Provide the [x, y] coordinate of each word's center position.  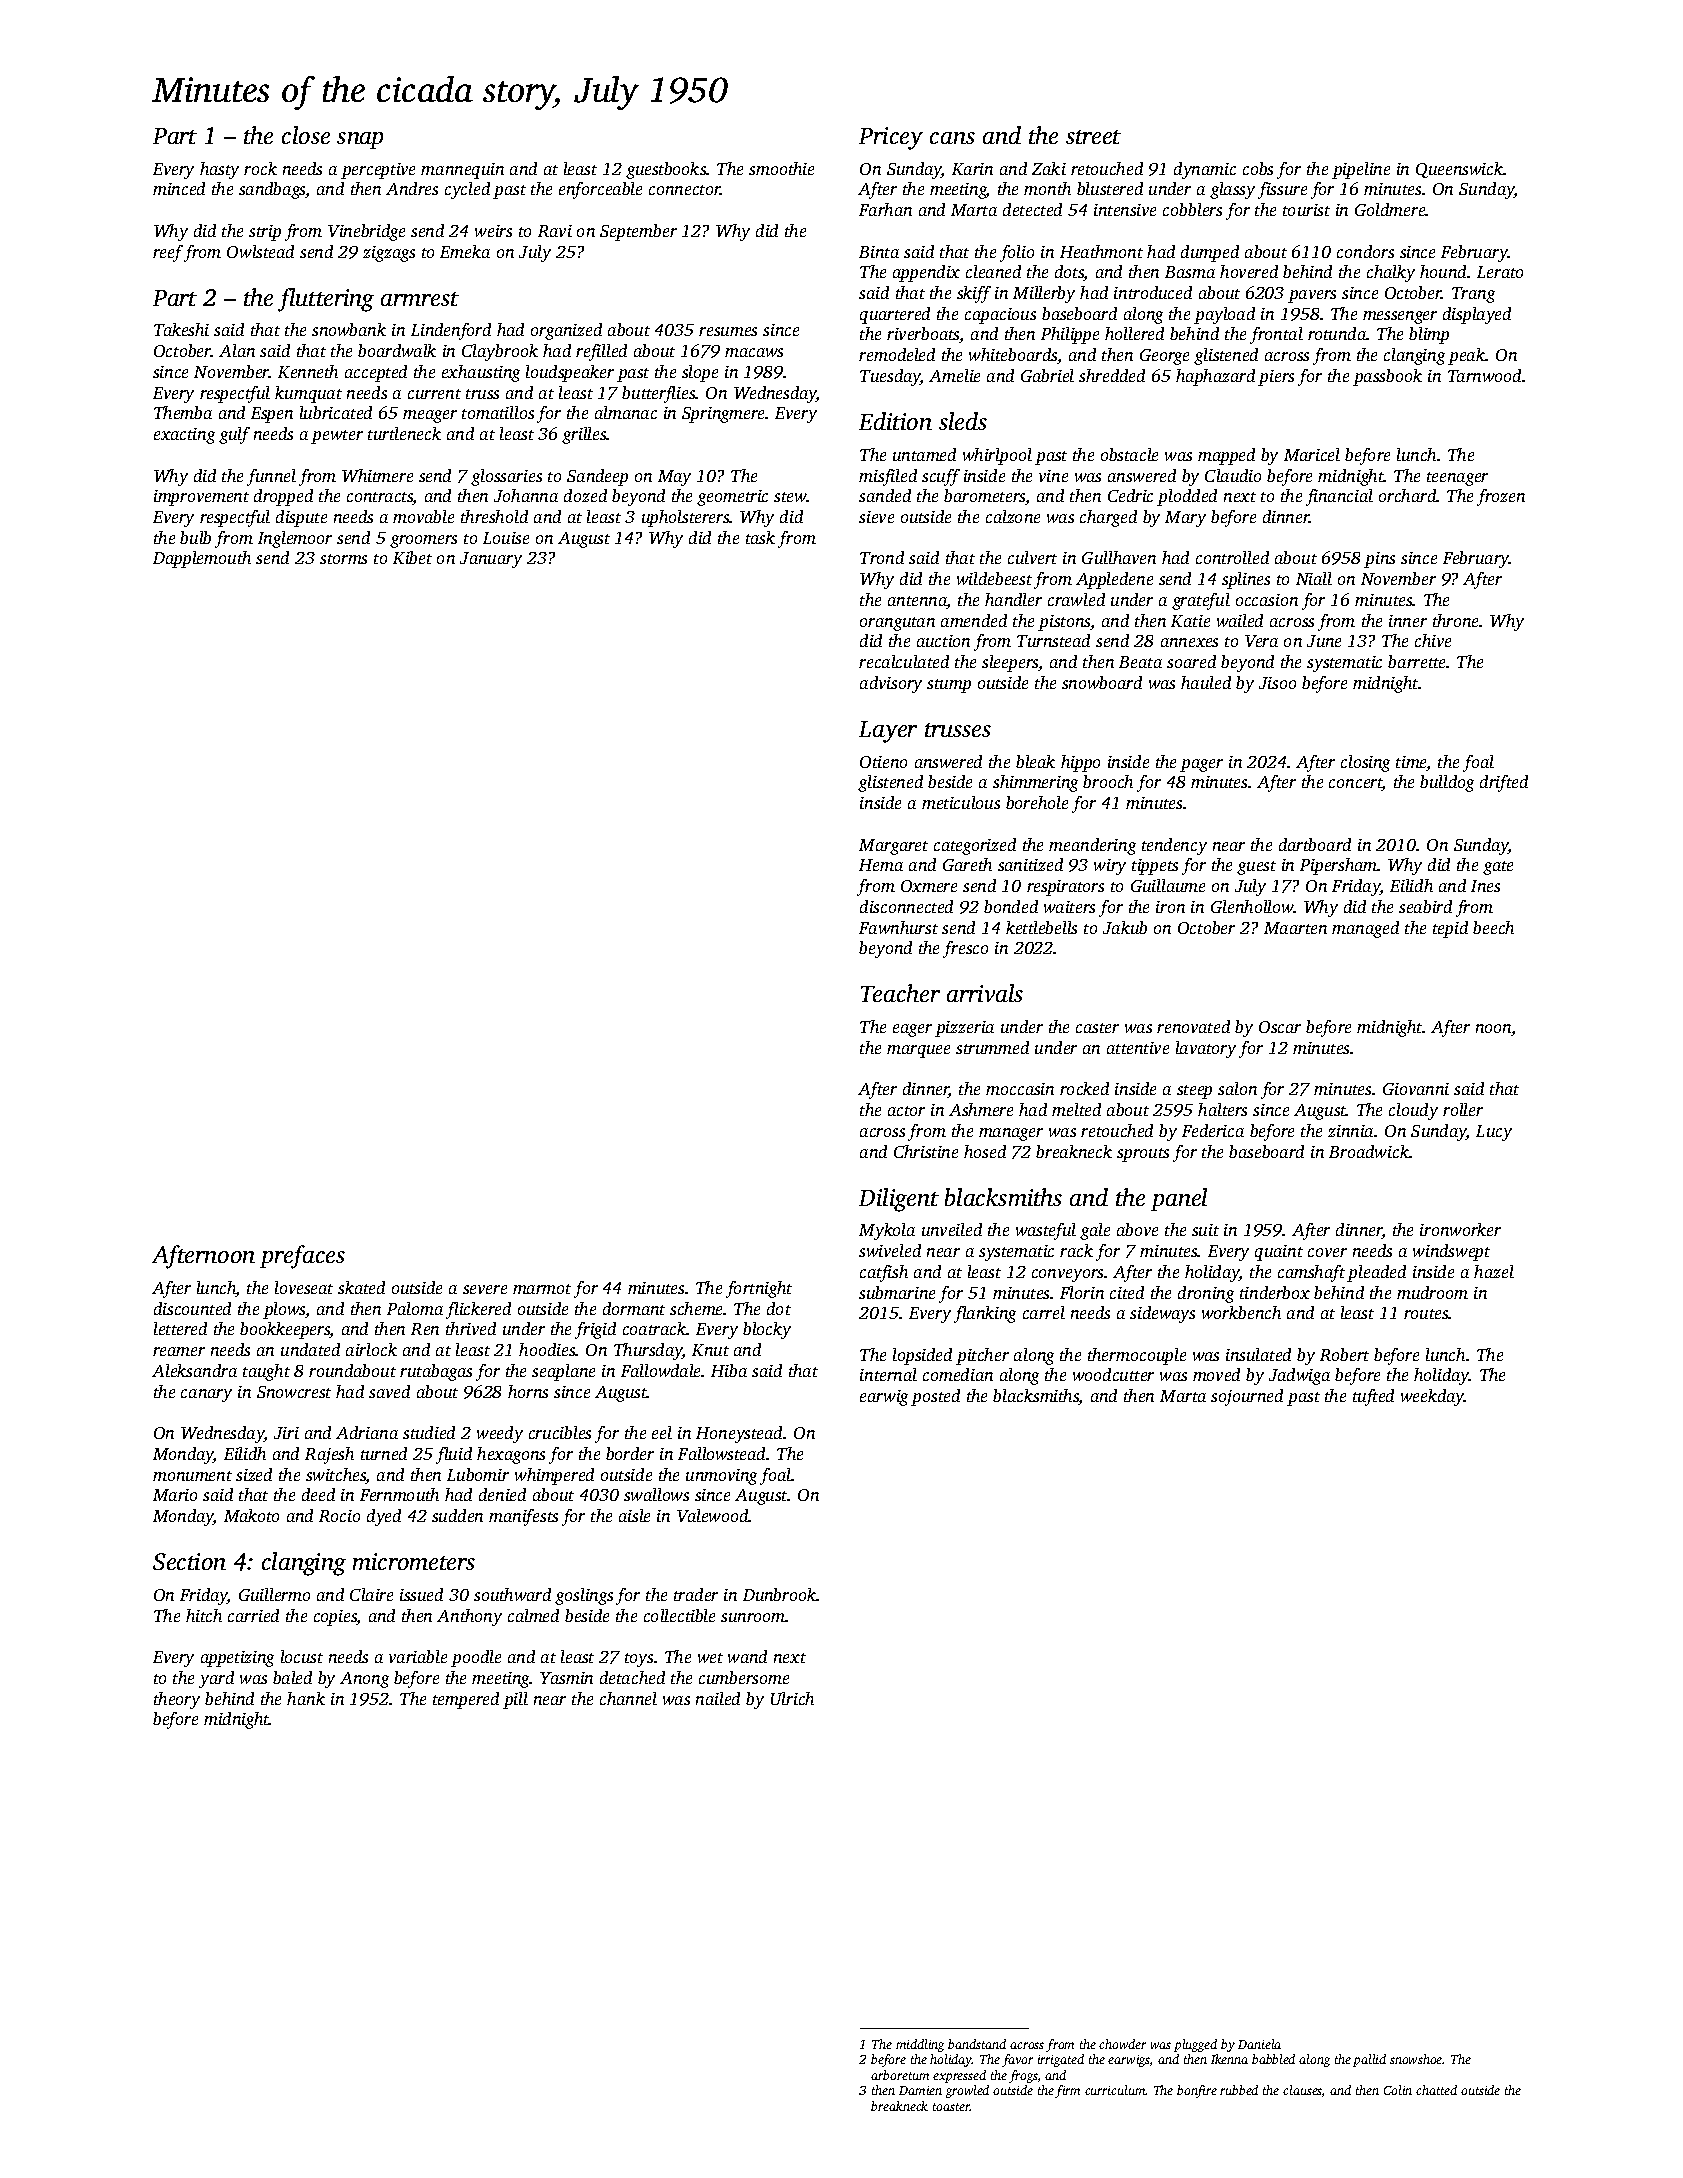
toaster [951, 2107]
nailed [718, 1698]
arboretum [900, 2075]
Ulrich [792, 1698]
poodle [476, 1658]
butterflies [659, 394]
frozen [1501, 497]
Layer [888, 732]
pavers [1312, 296]
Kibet [412, 557]
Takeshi [181, 329]
